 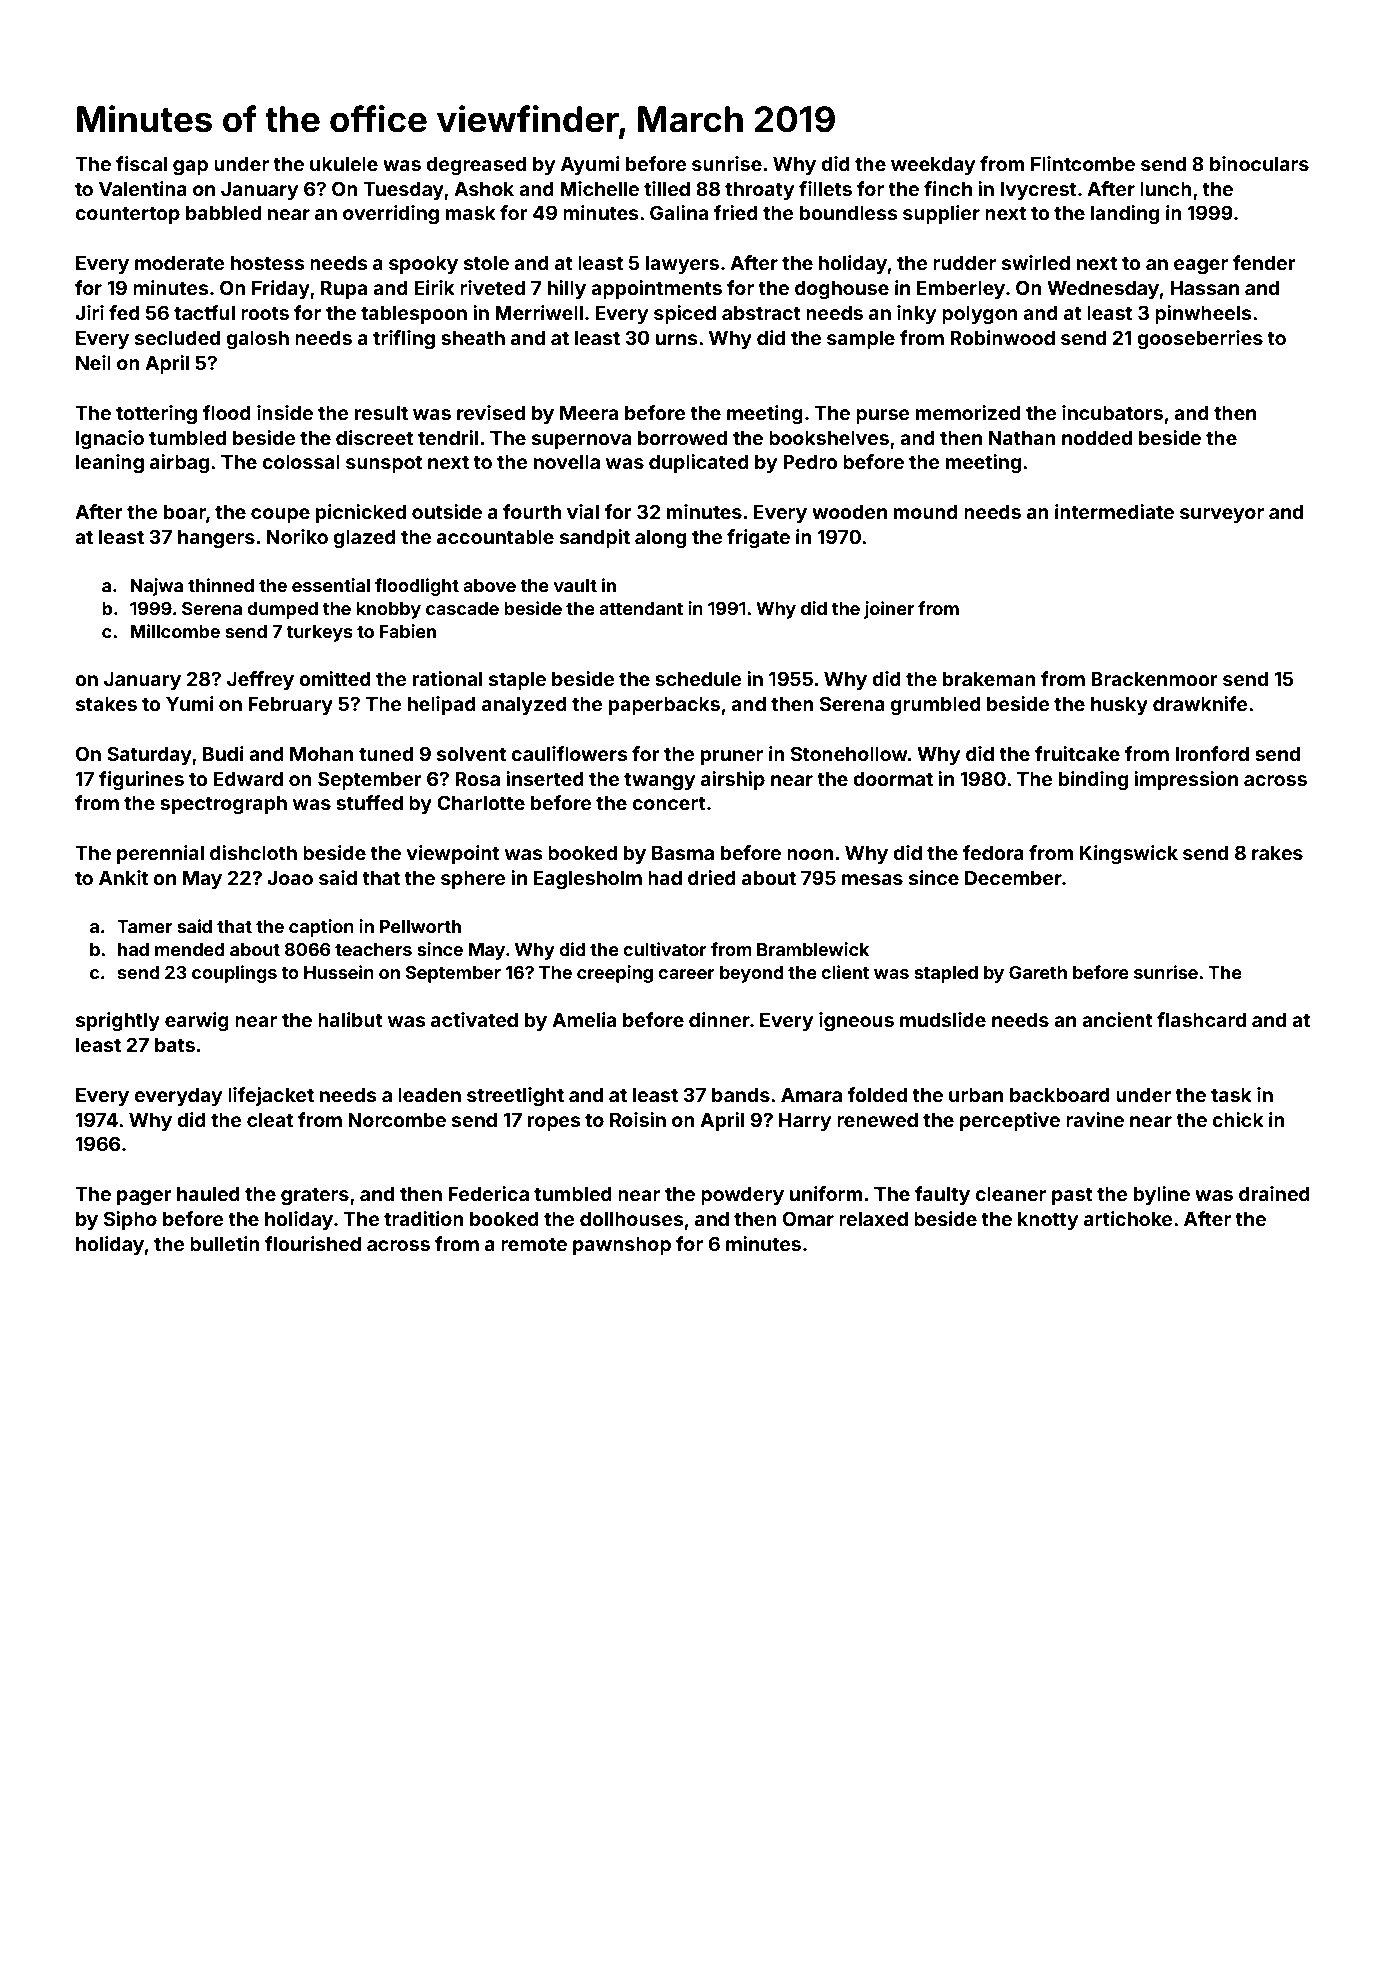 I want to click on mound, so click(x=926, y=512).
